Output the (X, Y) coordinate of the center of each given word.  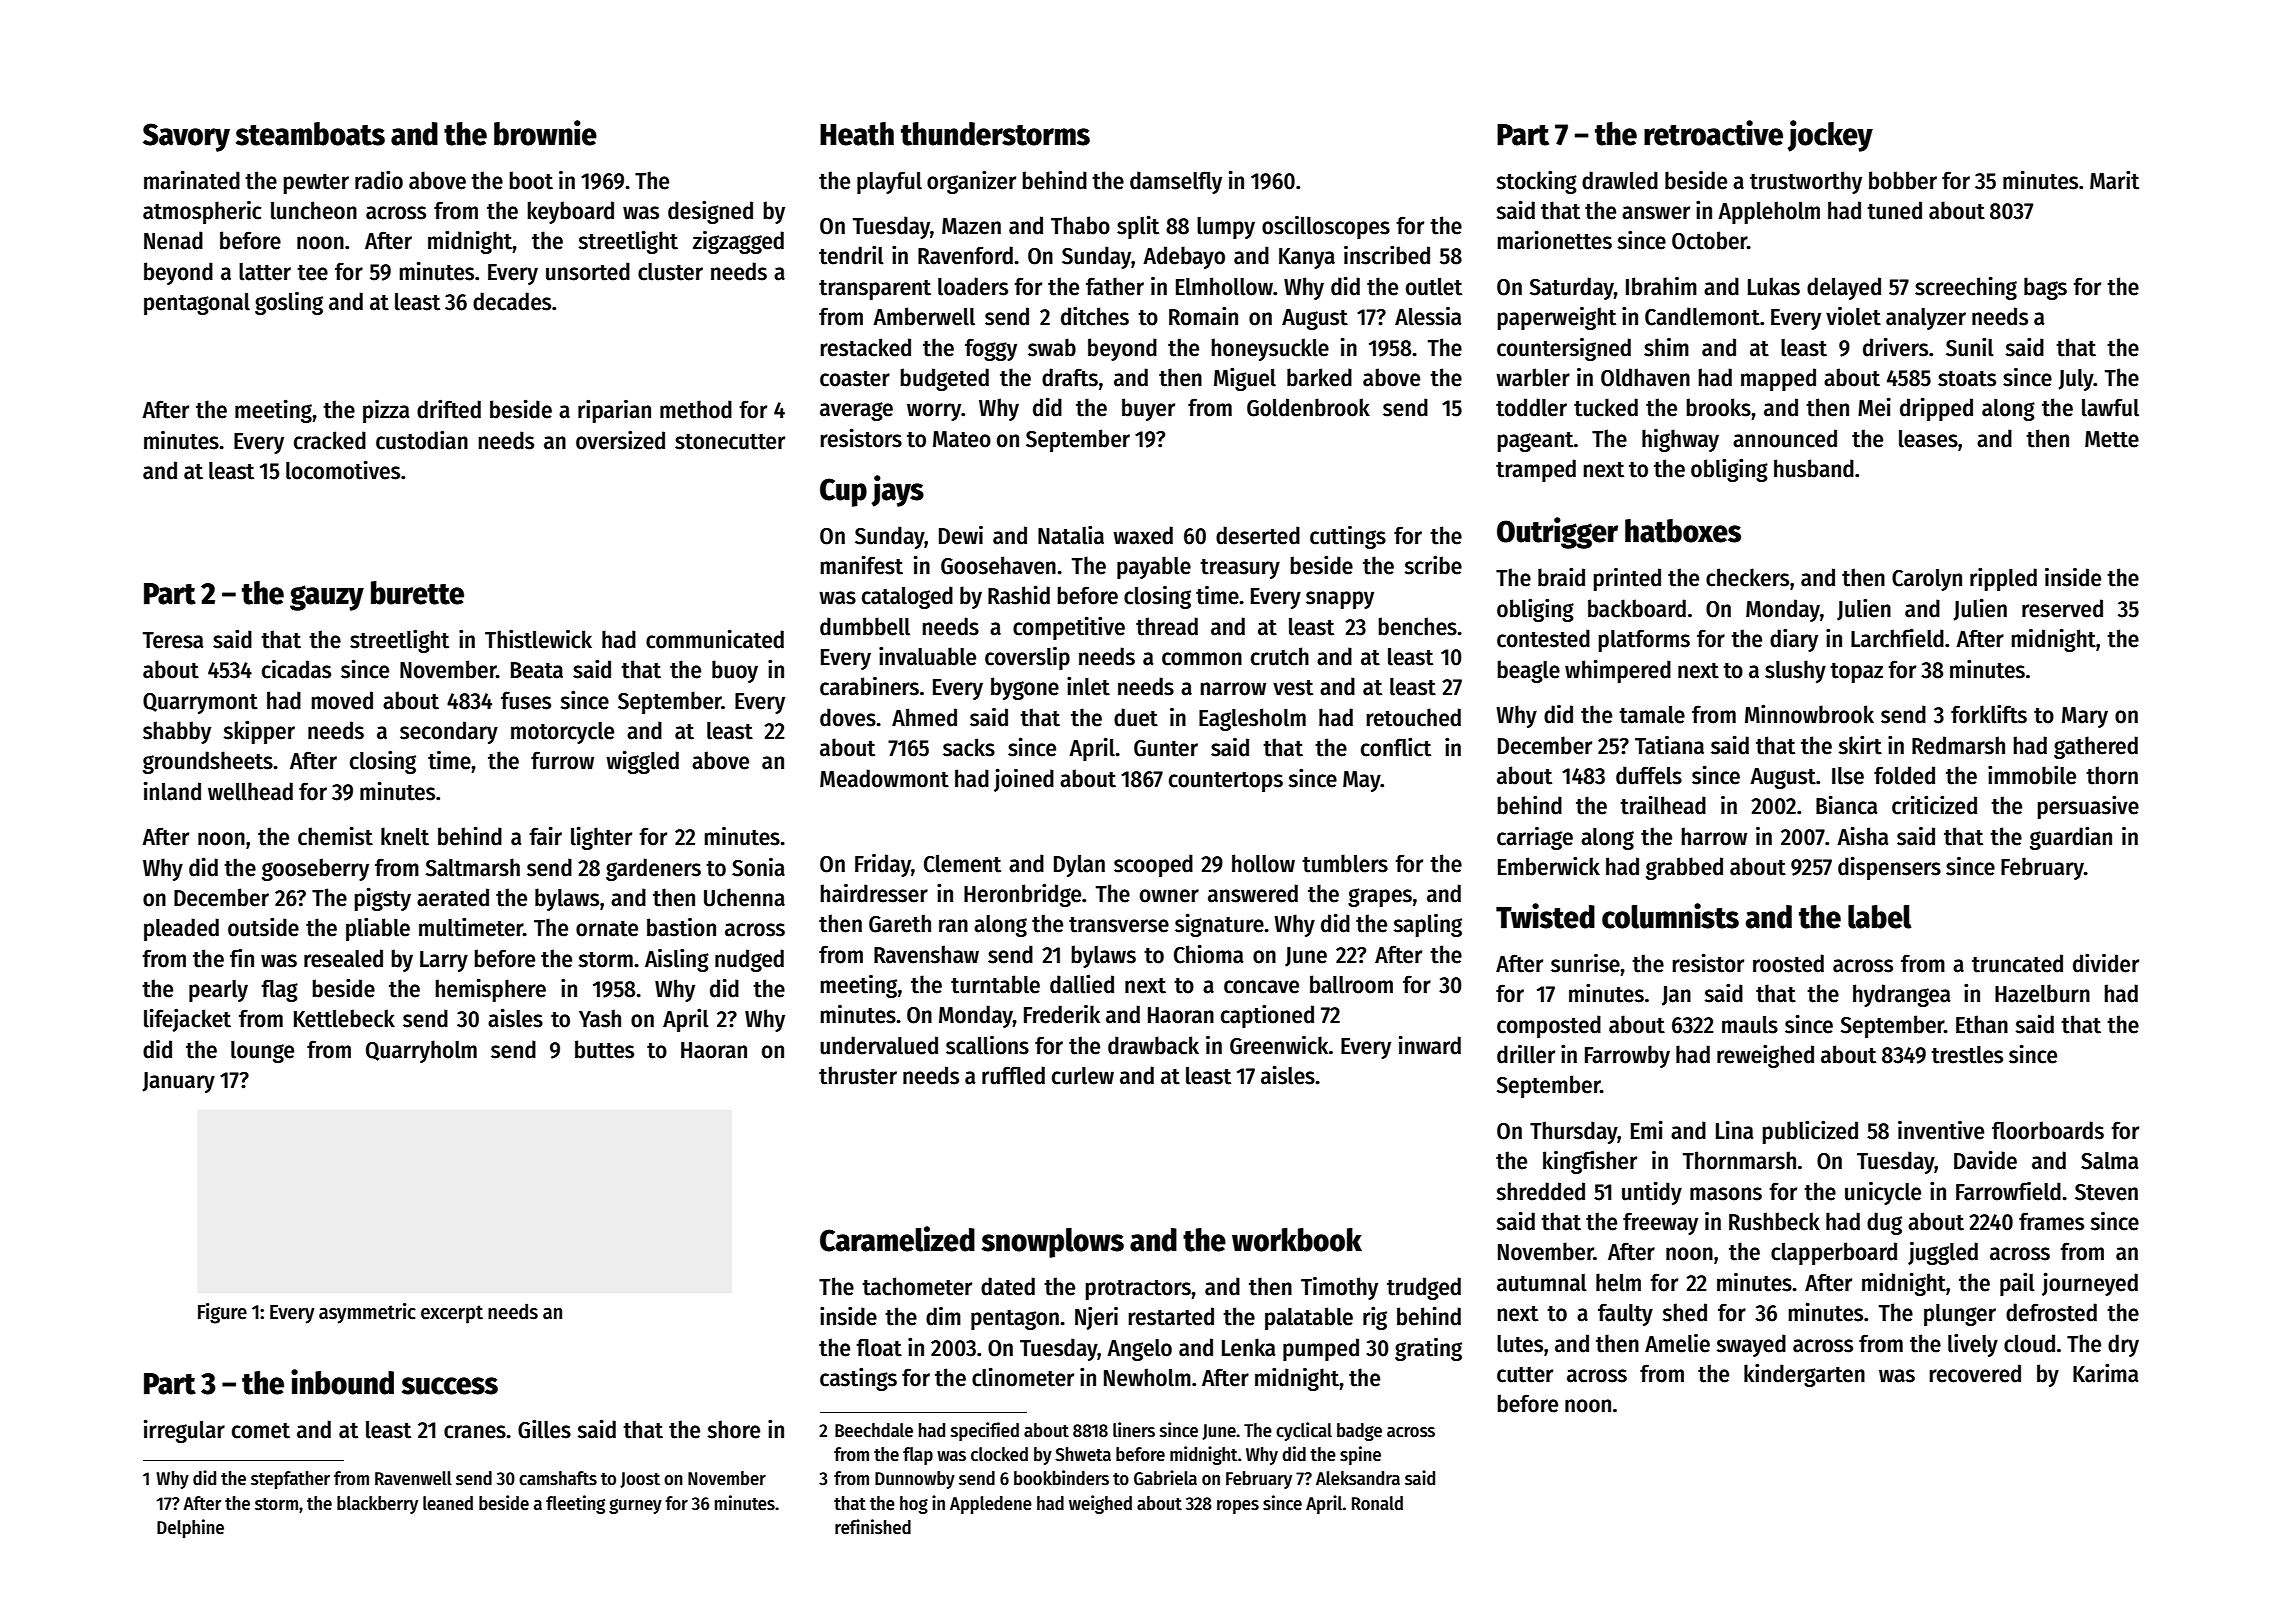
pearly (218, 991)
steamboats (310, 134)
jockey (1830, 136)
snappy (1340, 600)
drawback (1153, 1045)
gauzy (327, 598)
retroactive (1713, 133)
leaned (448, 1503)
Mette (2112, 439)
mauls (1750, 1025)
